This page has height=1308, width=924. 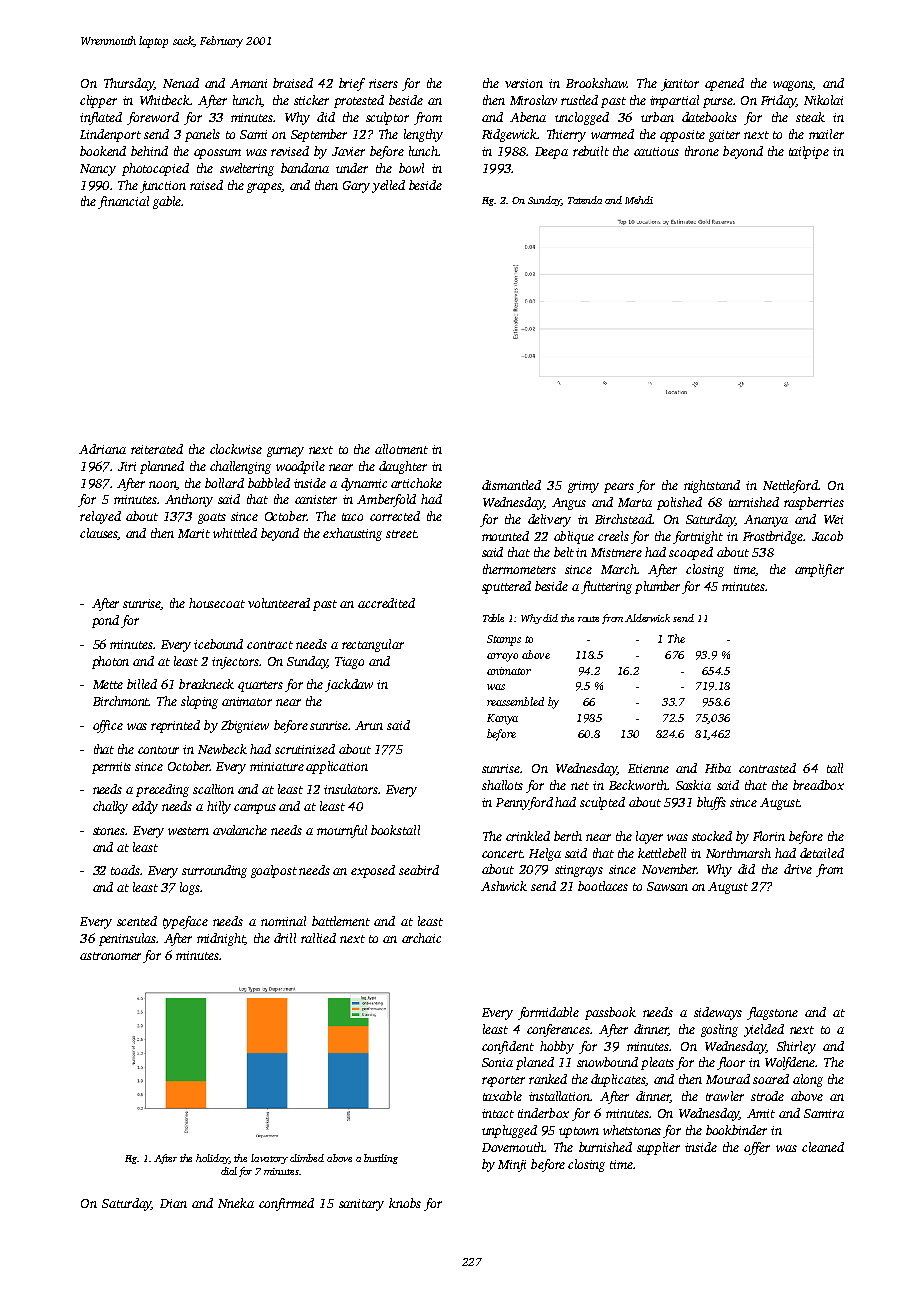 What do you see at coordinates (199, 702) in the page?
I see `sloping` at bounding box center [199, 702].
